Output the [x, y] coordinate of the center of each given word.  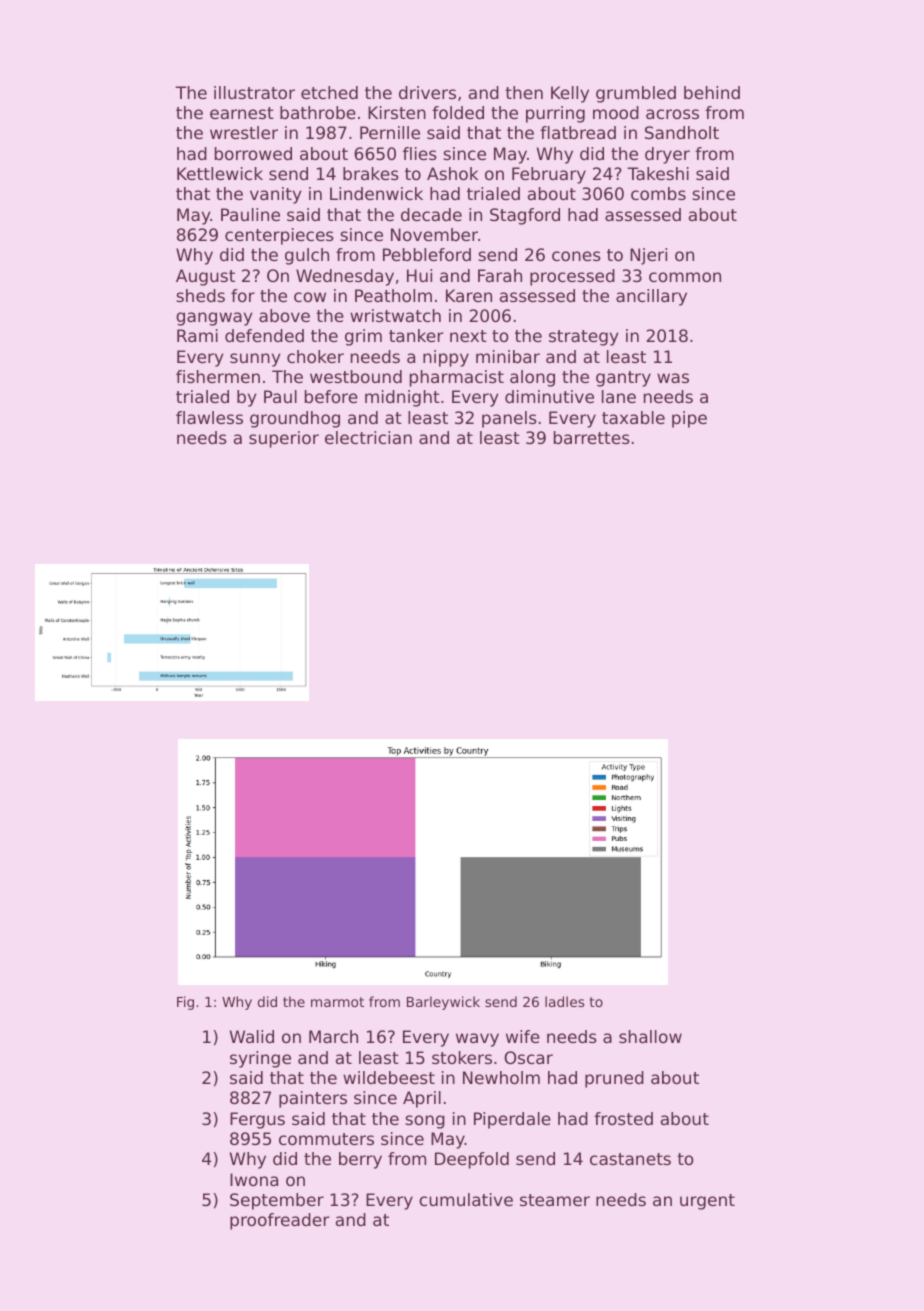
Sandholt [682, 132]
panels [509, 419]
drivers [427, 92]
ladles [564, 1001]
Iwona [254, 1179]
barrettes [592, 437]
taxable [633, 417]
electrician [368, 437]
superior [284, 439]
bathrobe [318, 112]
